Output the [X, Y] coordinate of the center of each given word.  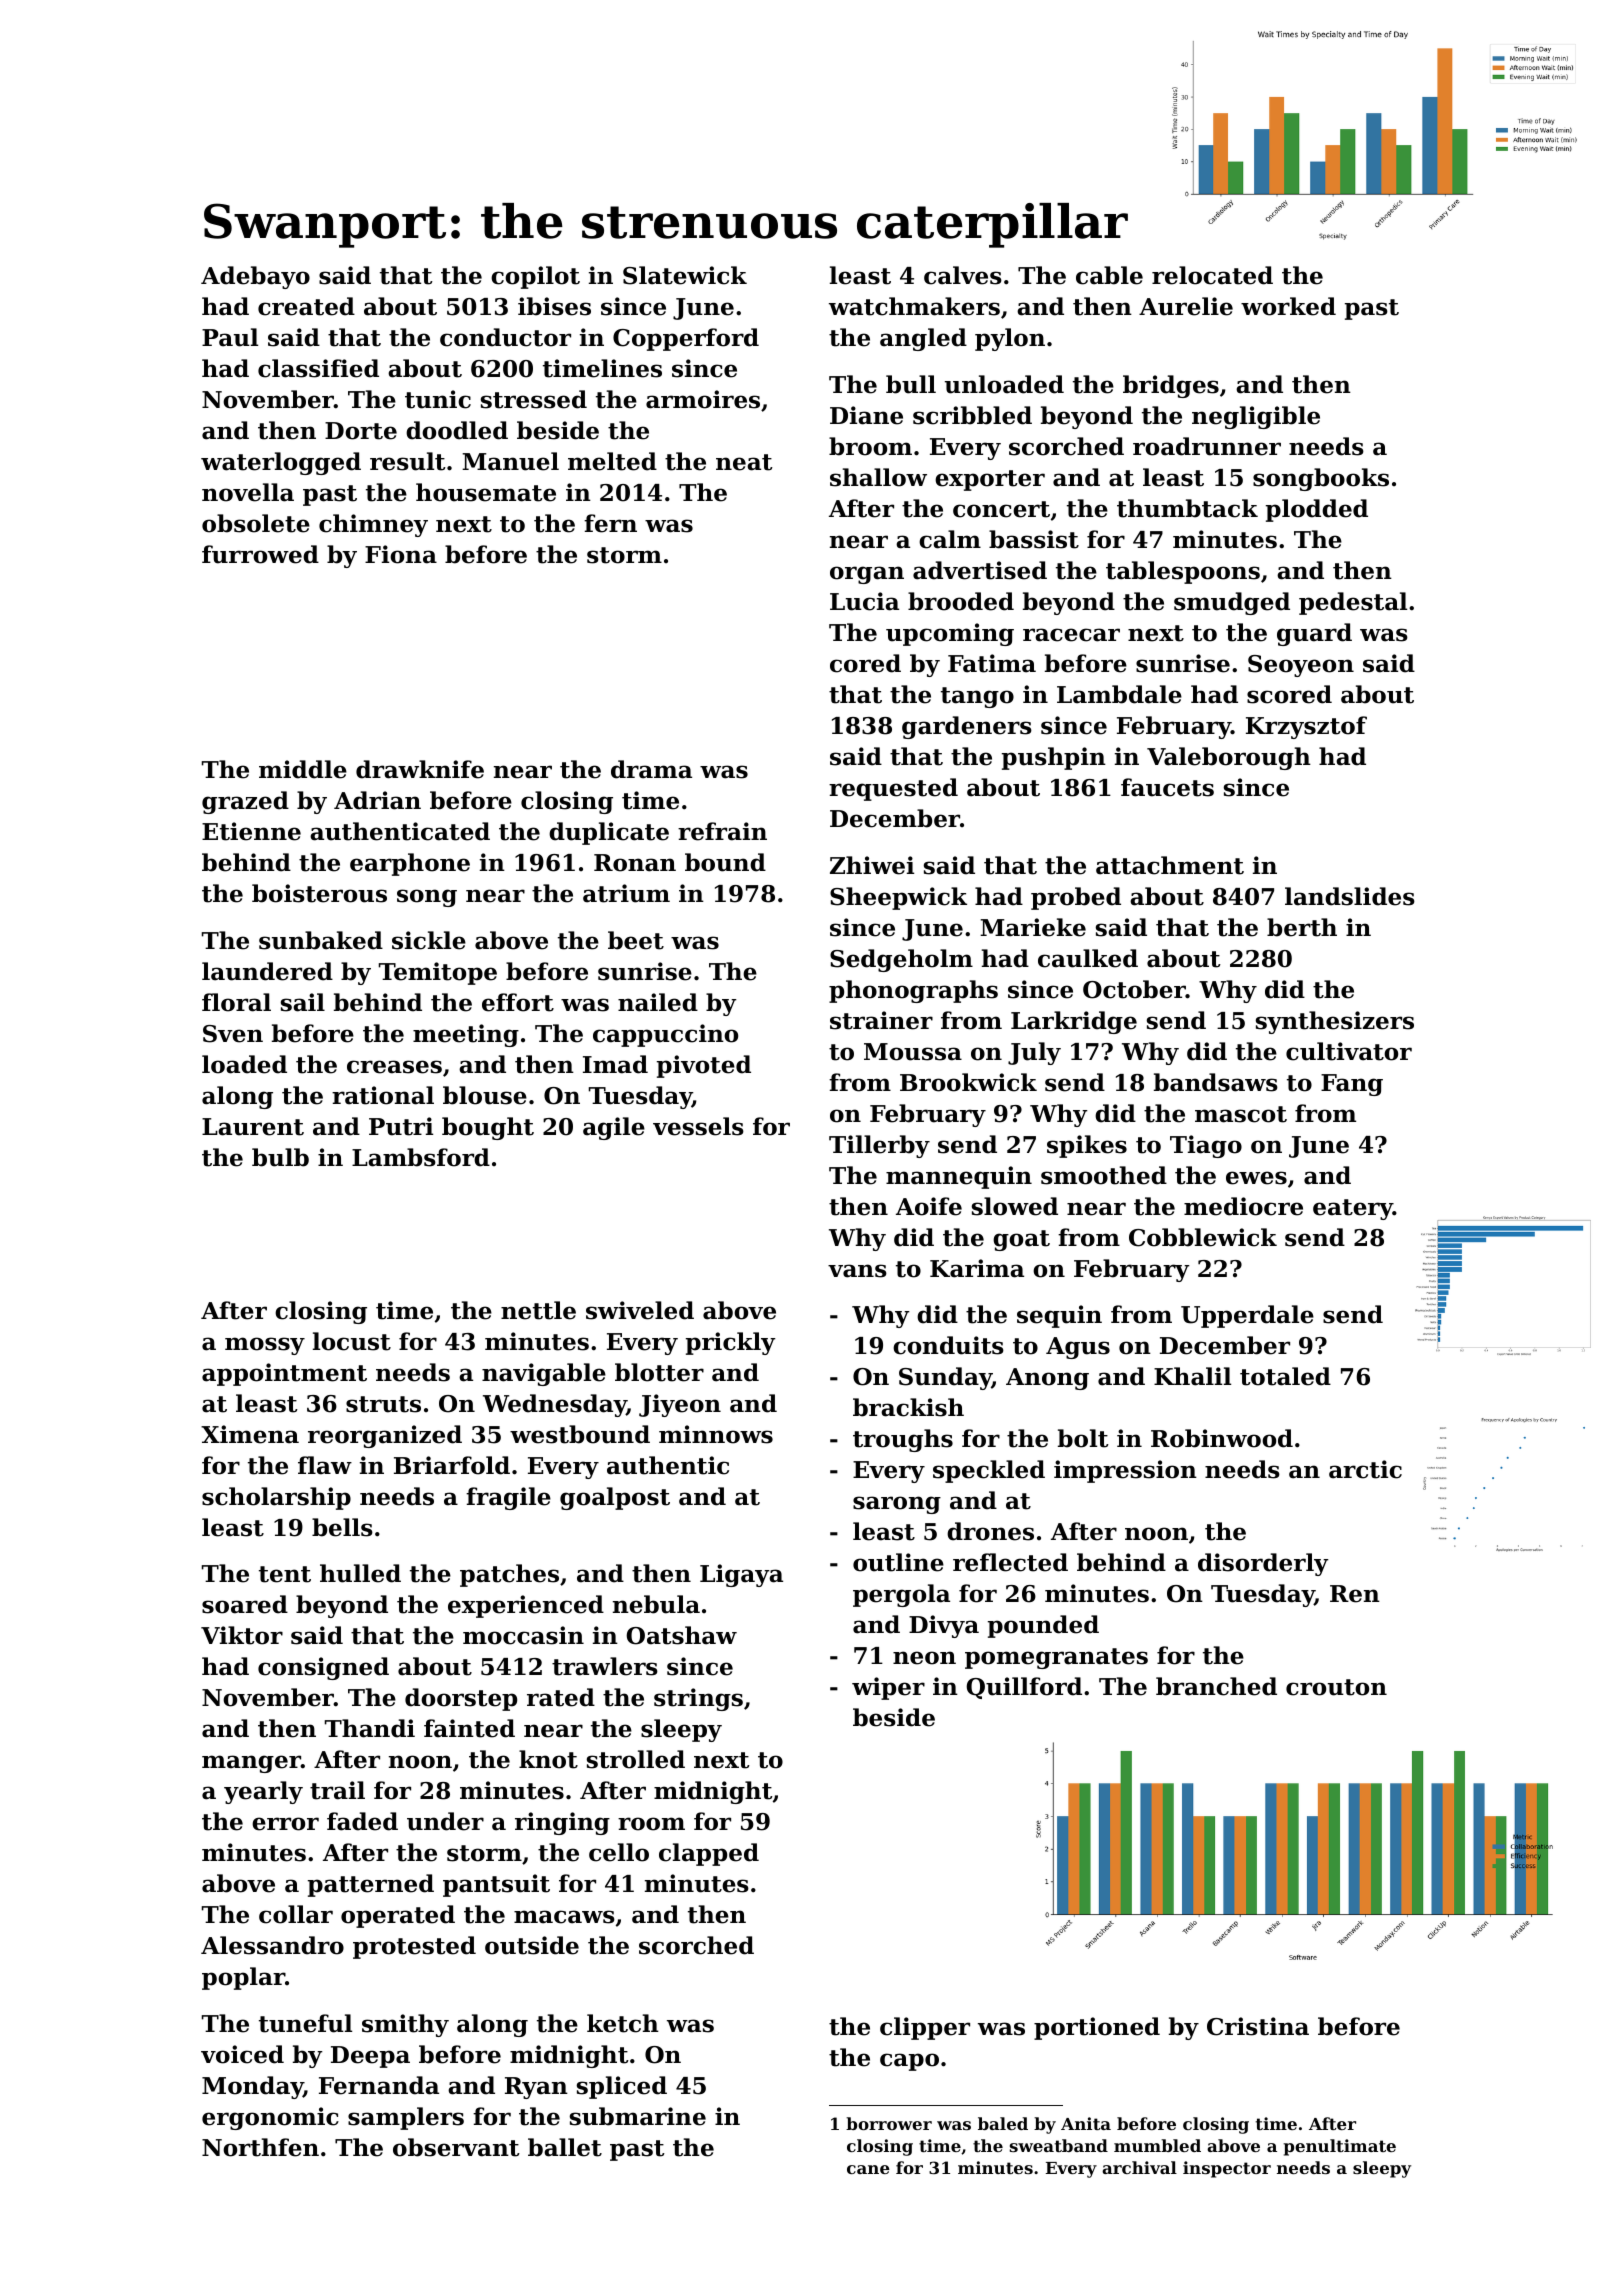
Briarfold [452, 1465]
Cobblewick [1203, 1237]
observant [456, 2147]
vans [857, 1271]
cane [868, 2169]
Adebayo [255, 277]
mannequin [959, 1177]
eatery [1353, 1209]
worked [1288, 306]
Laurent [253, 1127]
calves [963, 275]
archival [1139, 2167]
